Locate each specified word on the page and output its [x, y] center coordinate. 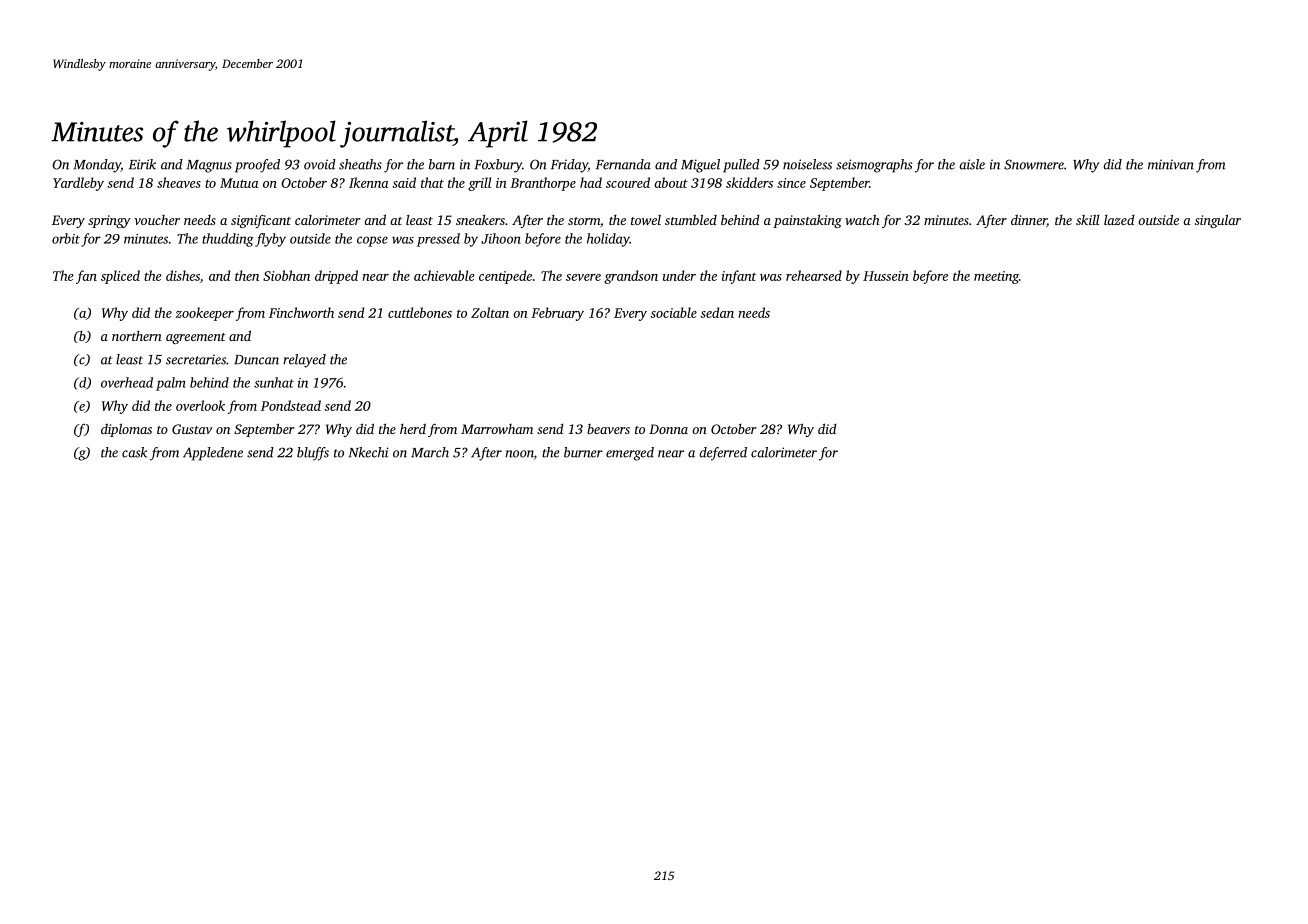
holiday [608, 240]
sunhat [274, 382]
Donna [668, 429]
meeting [996, 277]
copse [372, 241]
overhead [127, 382]
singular [1218, 221]
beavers [608, 429]
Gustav [192, 429]
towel [646, 220]
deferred [723, 454]
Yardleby [78, 184]
